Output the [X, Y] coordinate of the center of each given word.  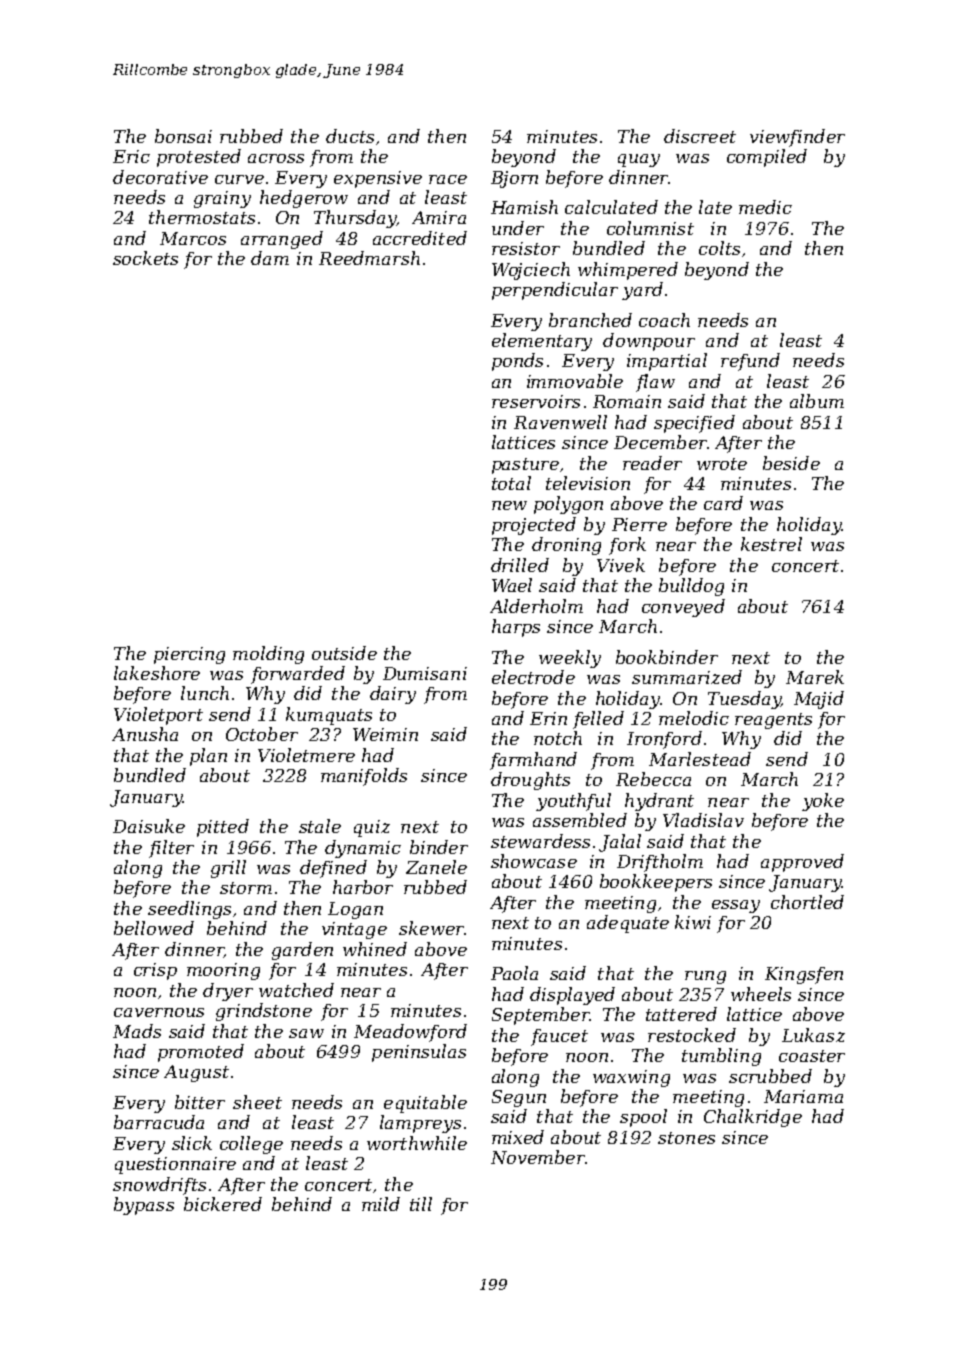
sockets [145, 258]
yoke [823, 802]
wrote [722, 464]
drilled [520, 565]
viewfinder [797, 138]
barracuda [159, 1122]
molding [268, 655]
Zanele [436, 867]
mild [381, 1204]
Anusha [145, 734]
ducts [350, 136]
